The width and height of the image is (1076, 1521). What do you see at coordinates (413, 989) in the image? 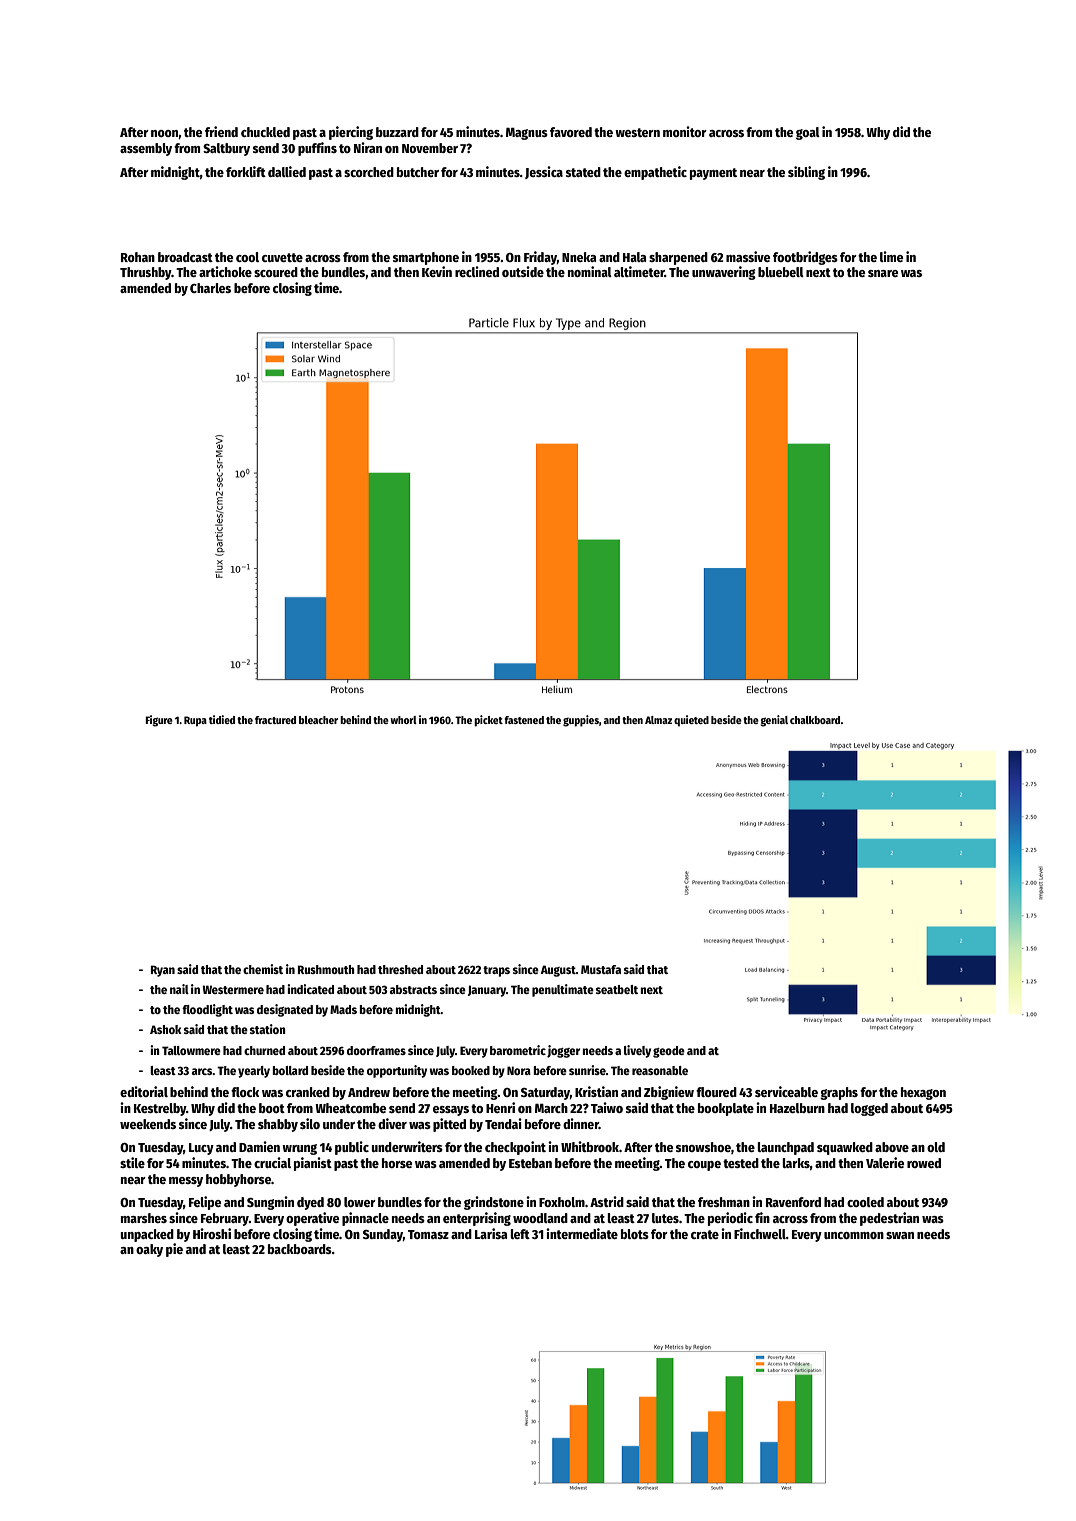
I see `abstracts` at bounding box center [413, 989].
